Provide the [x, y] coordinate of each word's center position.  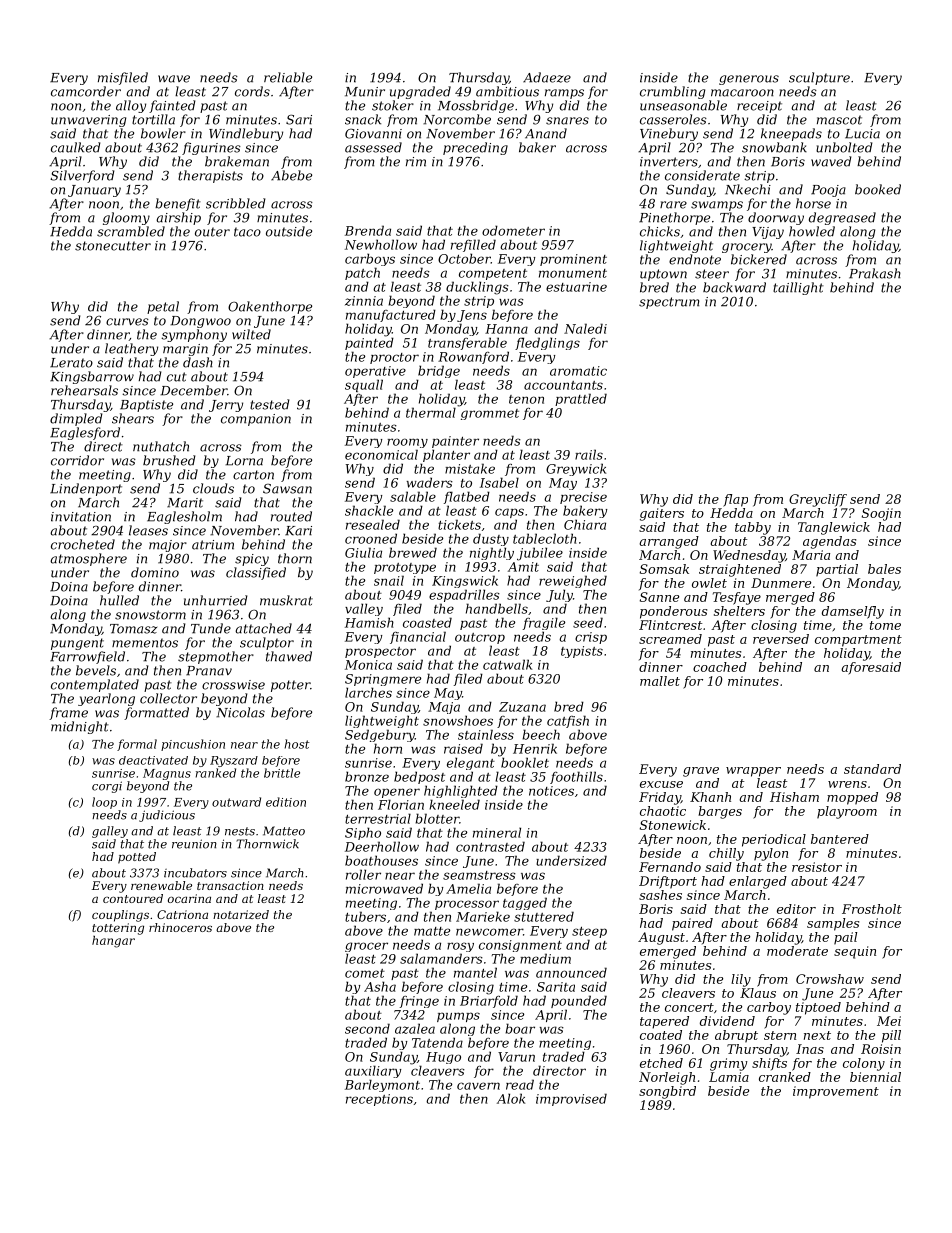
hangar [113, 942]
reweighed [573, 581]
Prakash [875, 273]
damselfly [853, 612]
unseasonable [683, 105]
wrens [847, 784]
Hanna [506, 329]
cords [252, 91]
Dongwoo [200, 322]
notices [551, 791]
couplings [120, 916]
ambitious [507, 91]
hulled [119, 600]
